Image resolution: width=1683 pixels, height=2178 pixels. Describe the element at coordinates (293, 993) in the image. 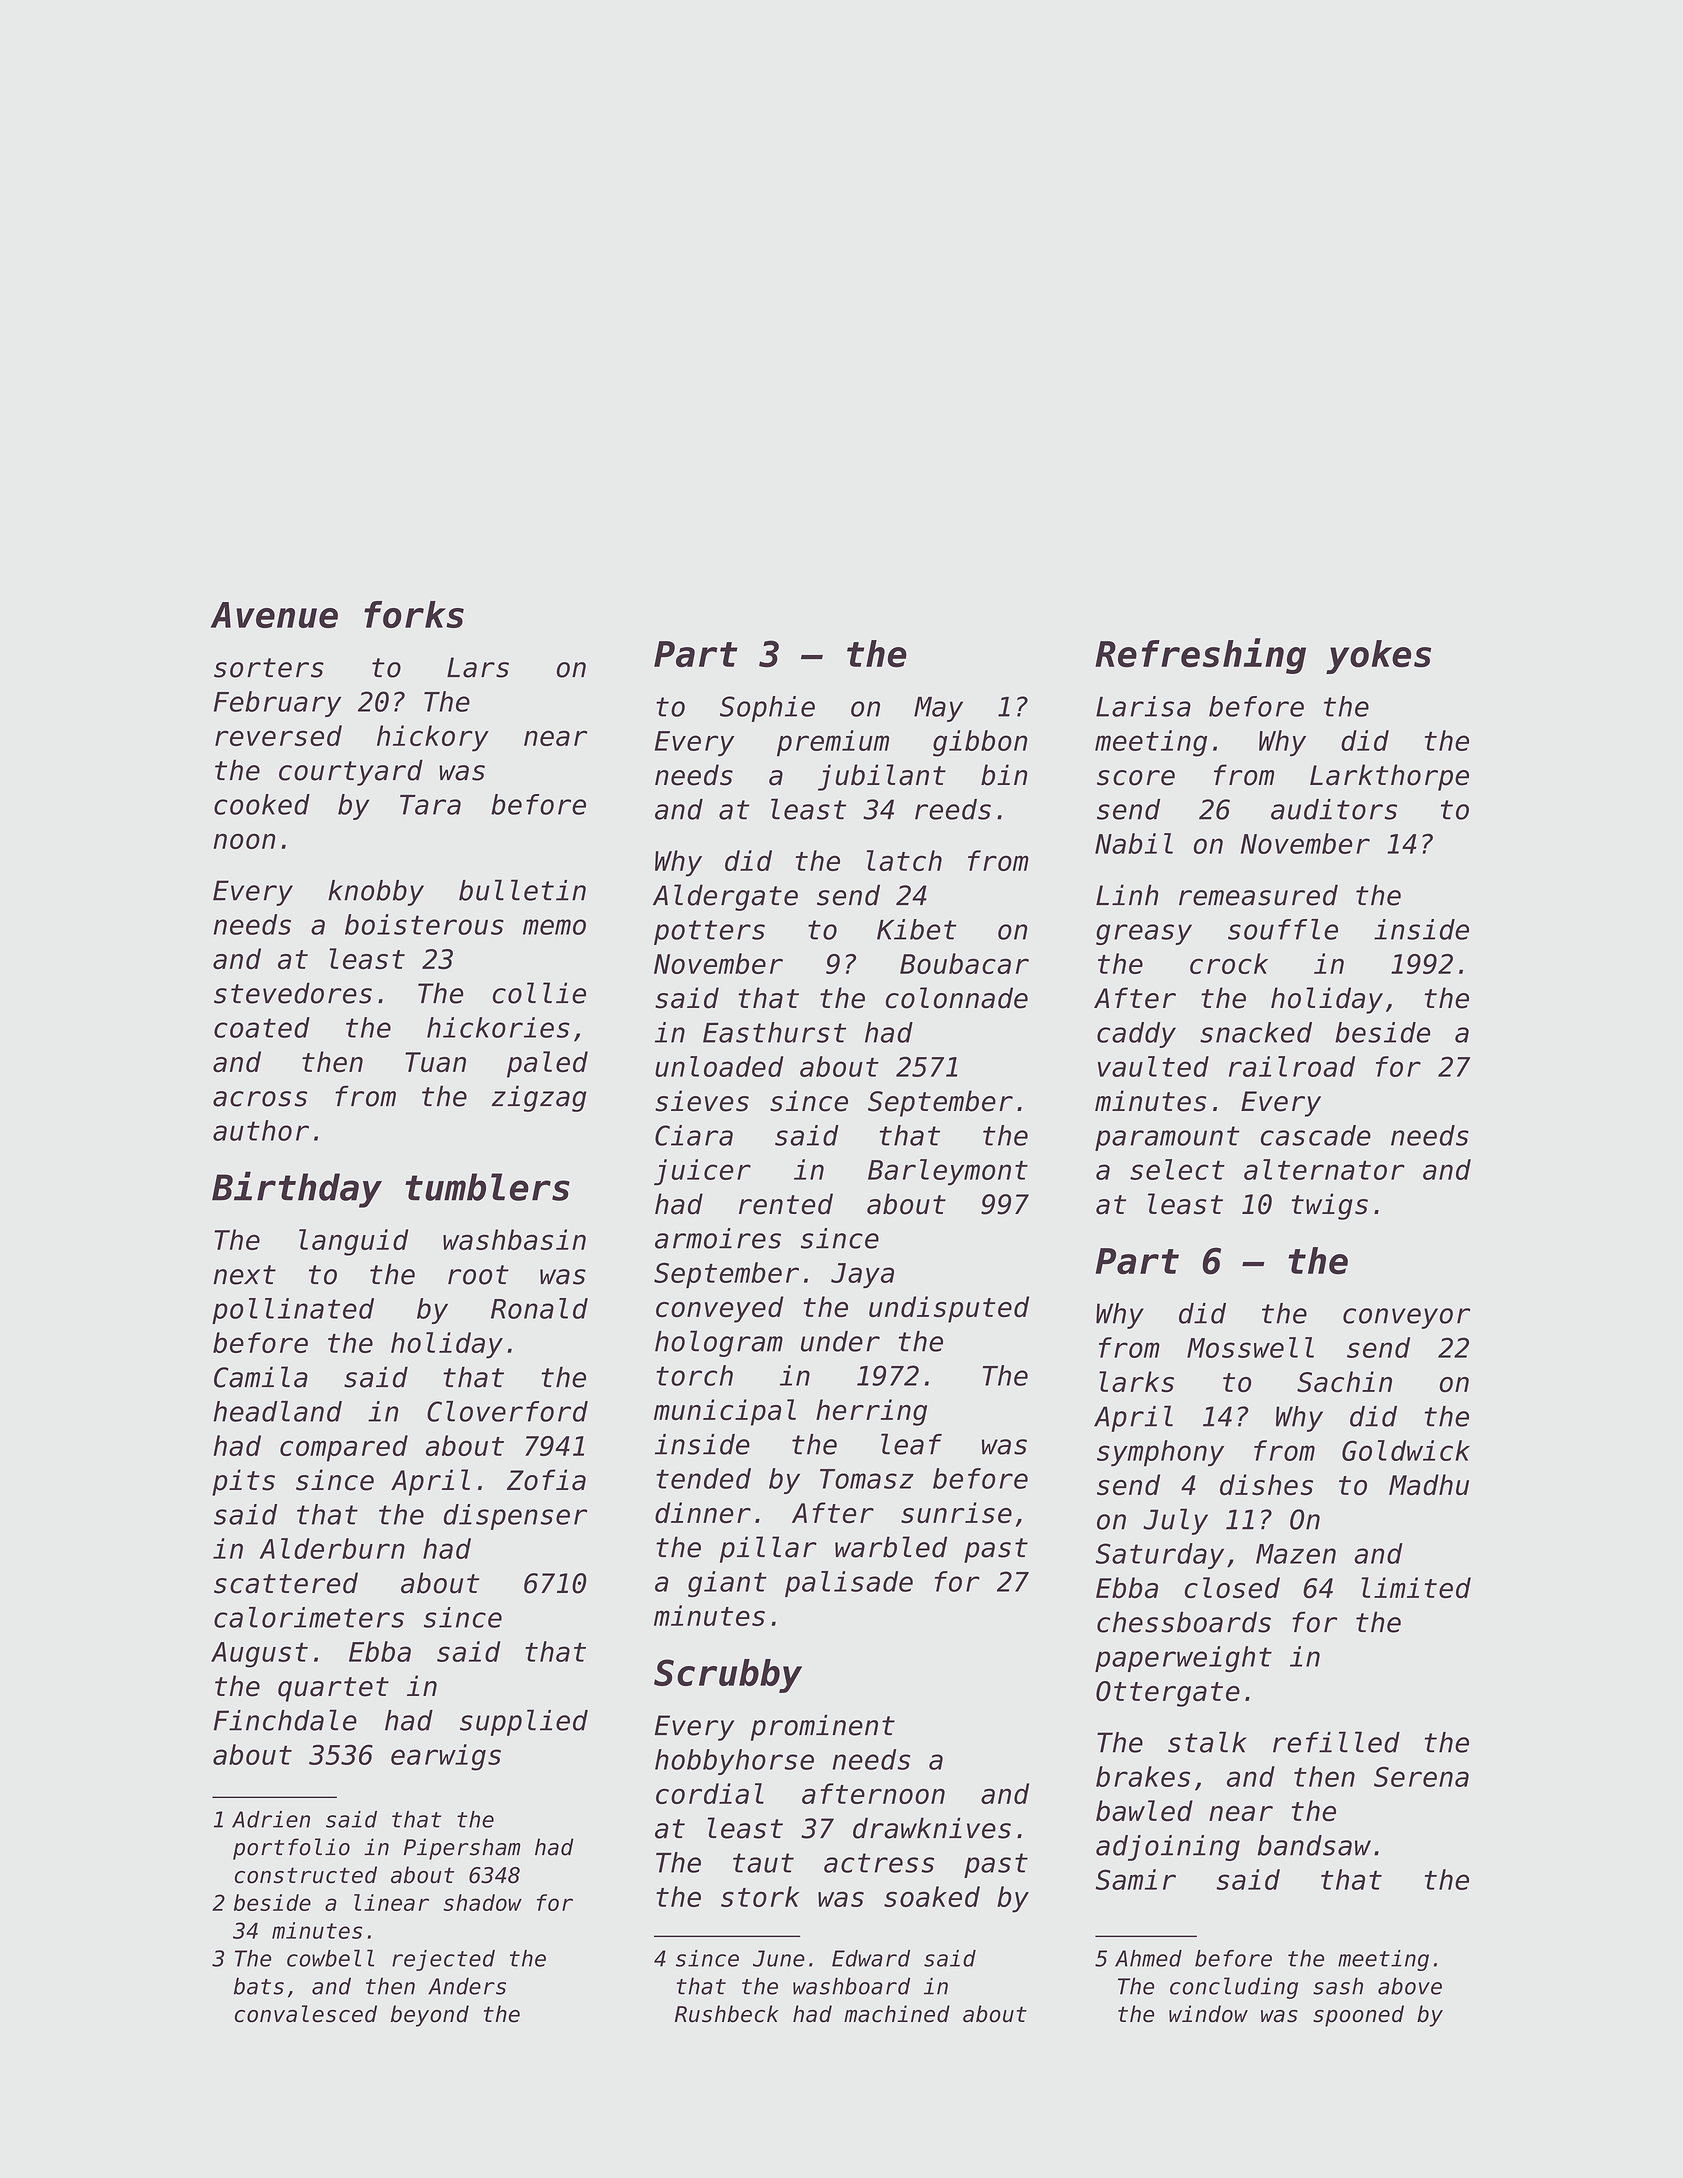

I see `stevedores` at that location.
